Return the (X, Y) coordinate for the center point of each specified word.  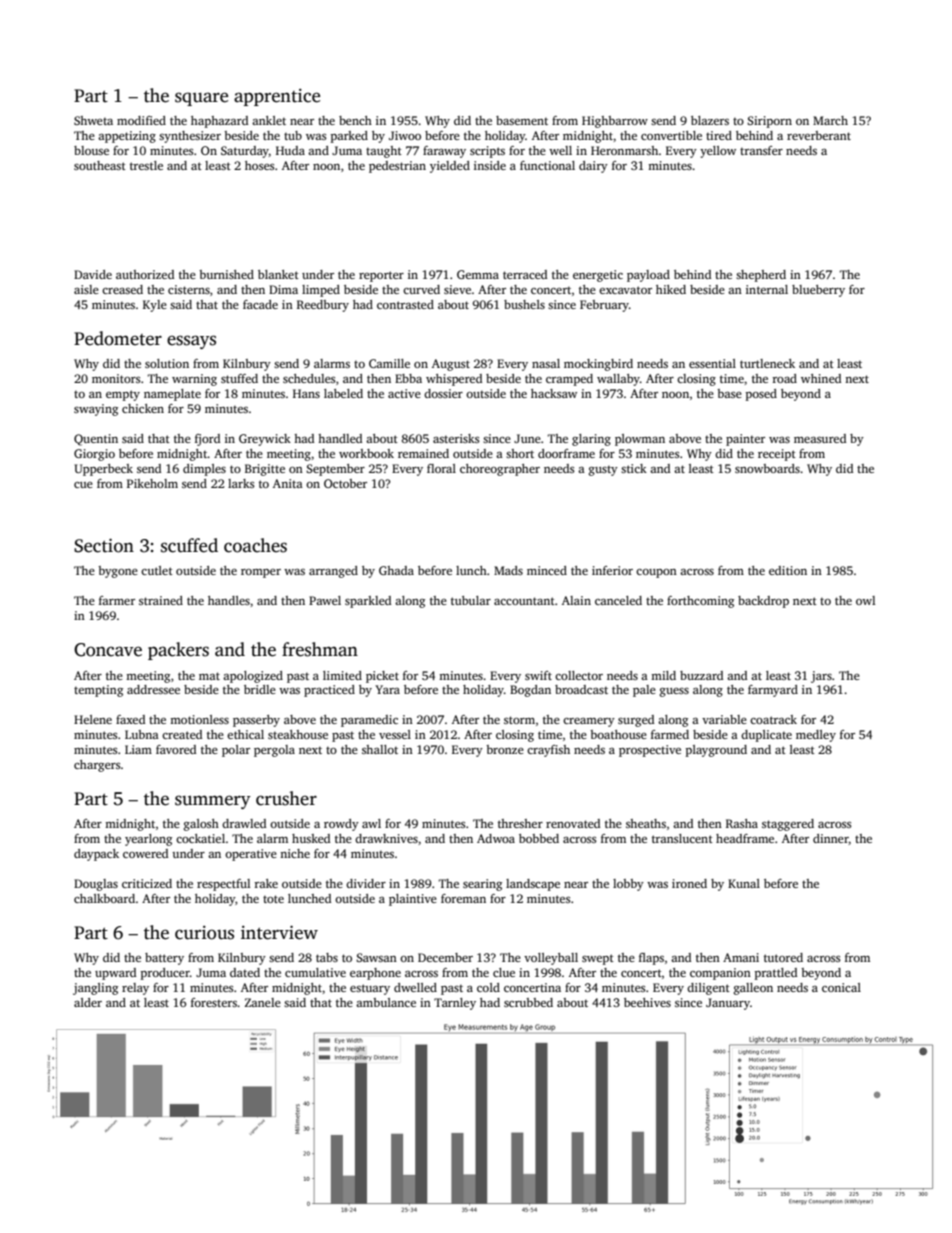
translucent (682, 838)
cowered (145, 853)
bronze (505, 749)
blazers (710, 120)
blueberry (818, 291)
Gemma (478, 274)
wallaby (618, 380)
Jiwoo (405, 135)
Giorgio (94, 455)
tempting (98, 691)
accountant (524, 601)
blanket (278, 274)
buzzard (701, 675)
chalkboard (104, 898)
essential (712, 363)
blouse (91, 150)
